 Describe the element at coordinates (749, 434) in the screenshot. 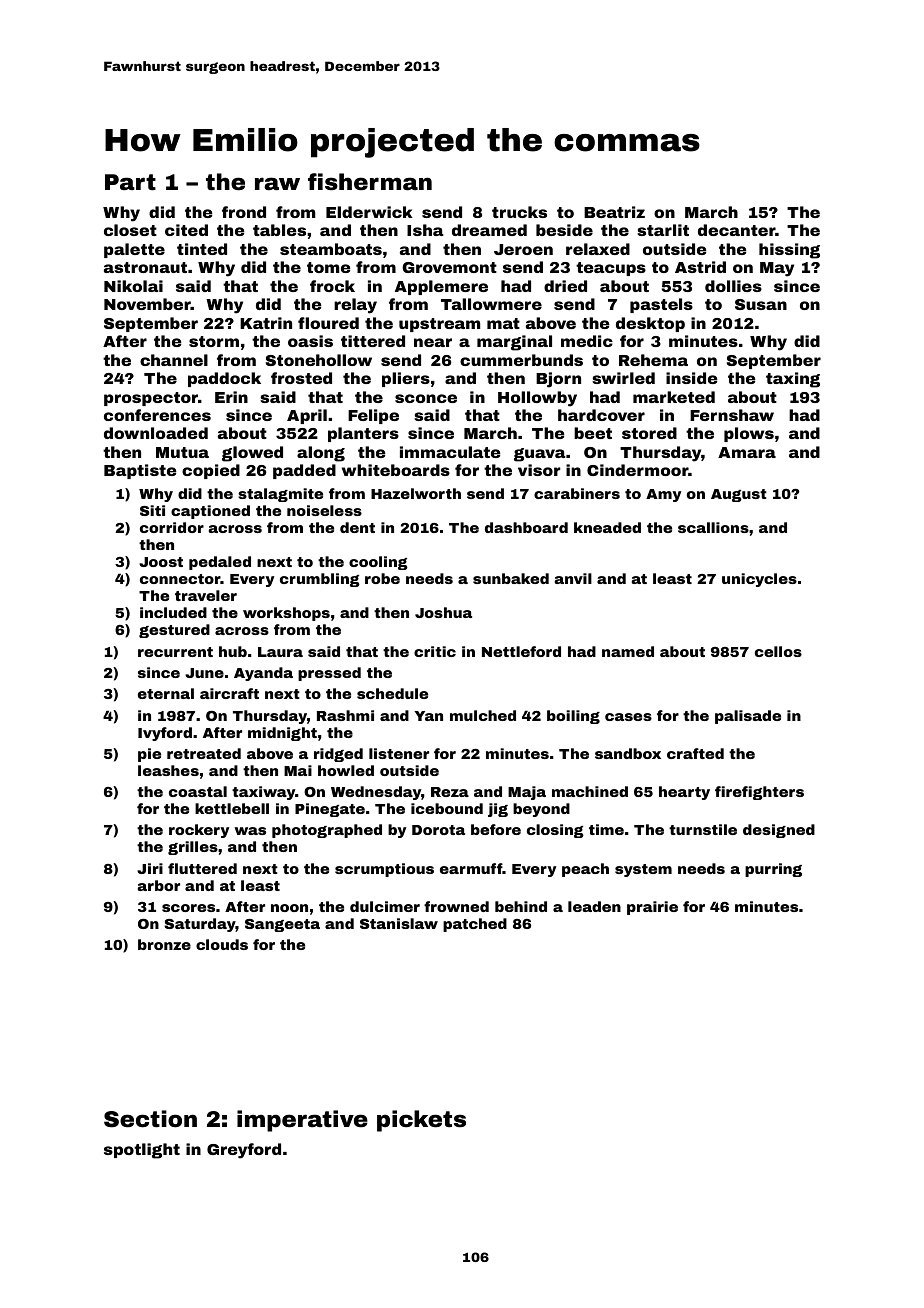

I see `plows` at that location.
